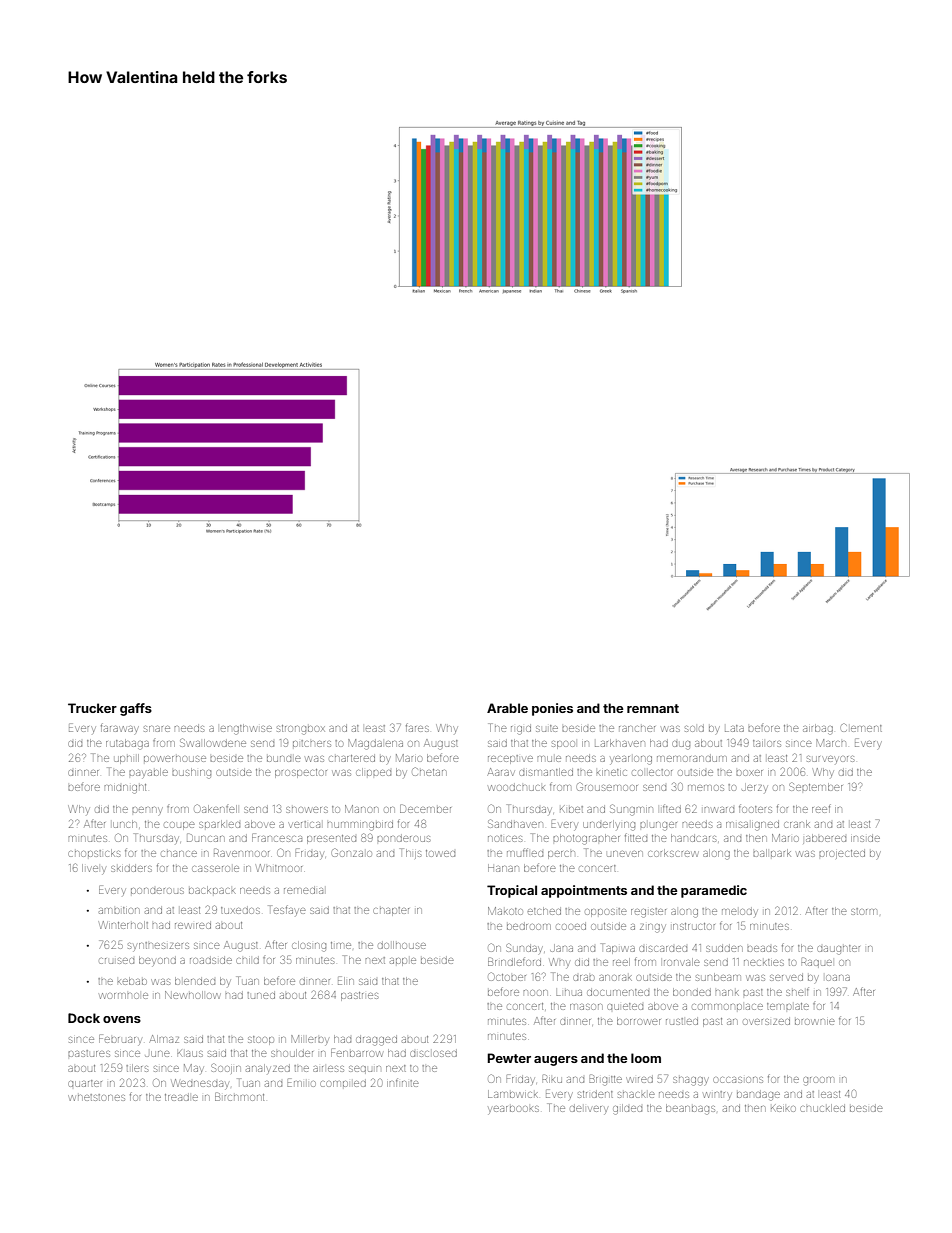  What do you see at coordinates (513, 1110) in the screenshot?
I see `yearbooks` at bounding box center [513, 1110].
